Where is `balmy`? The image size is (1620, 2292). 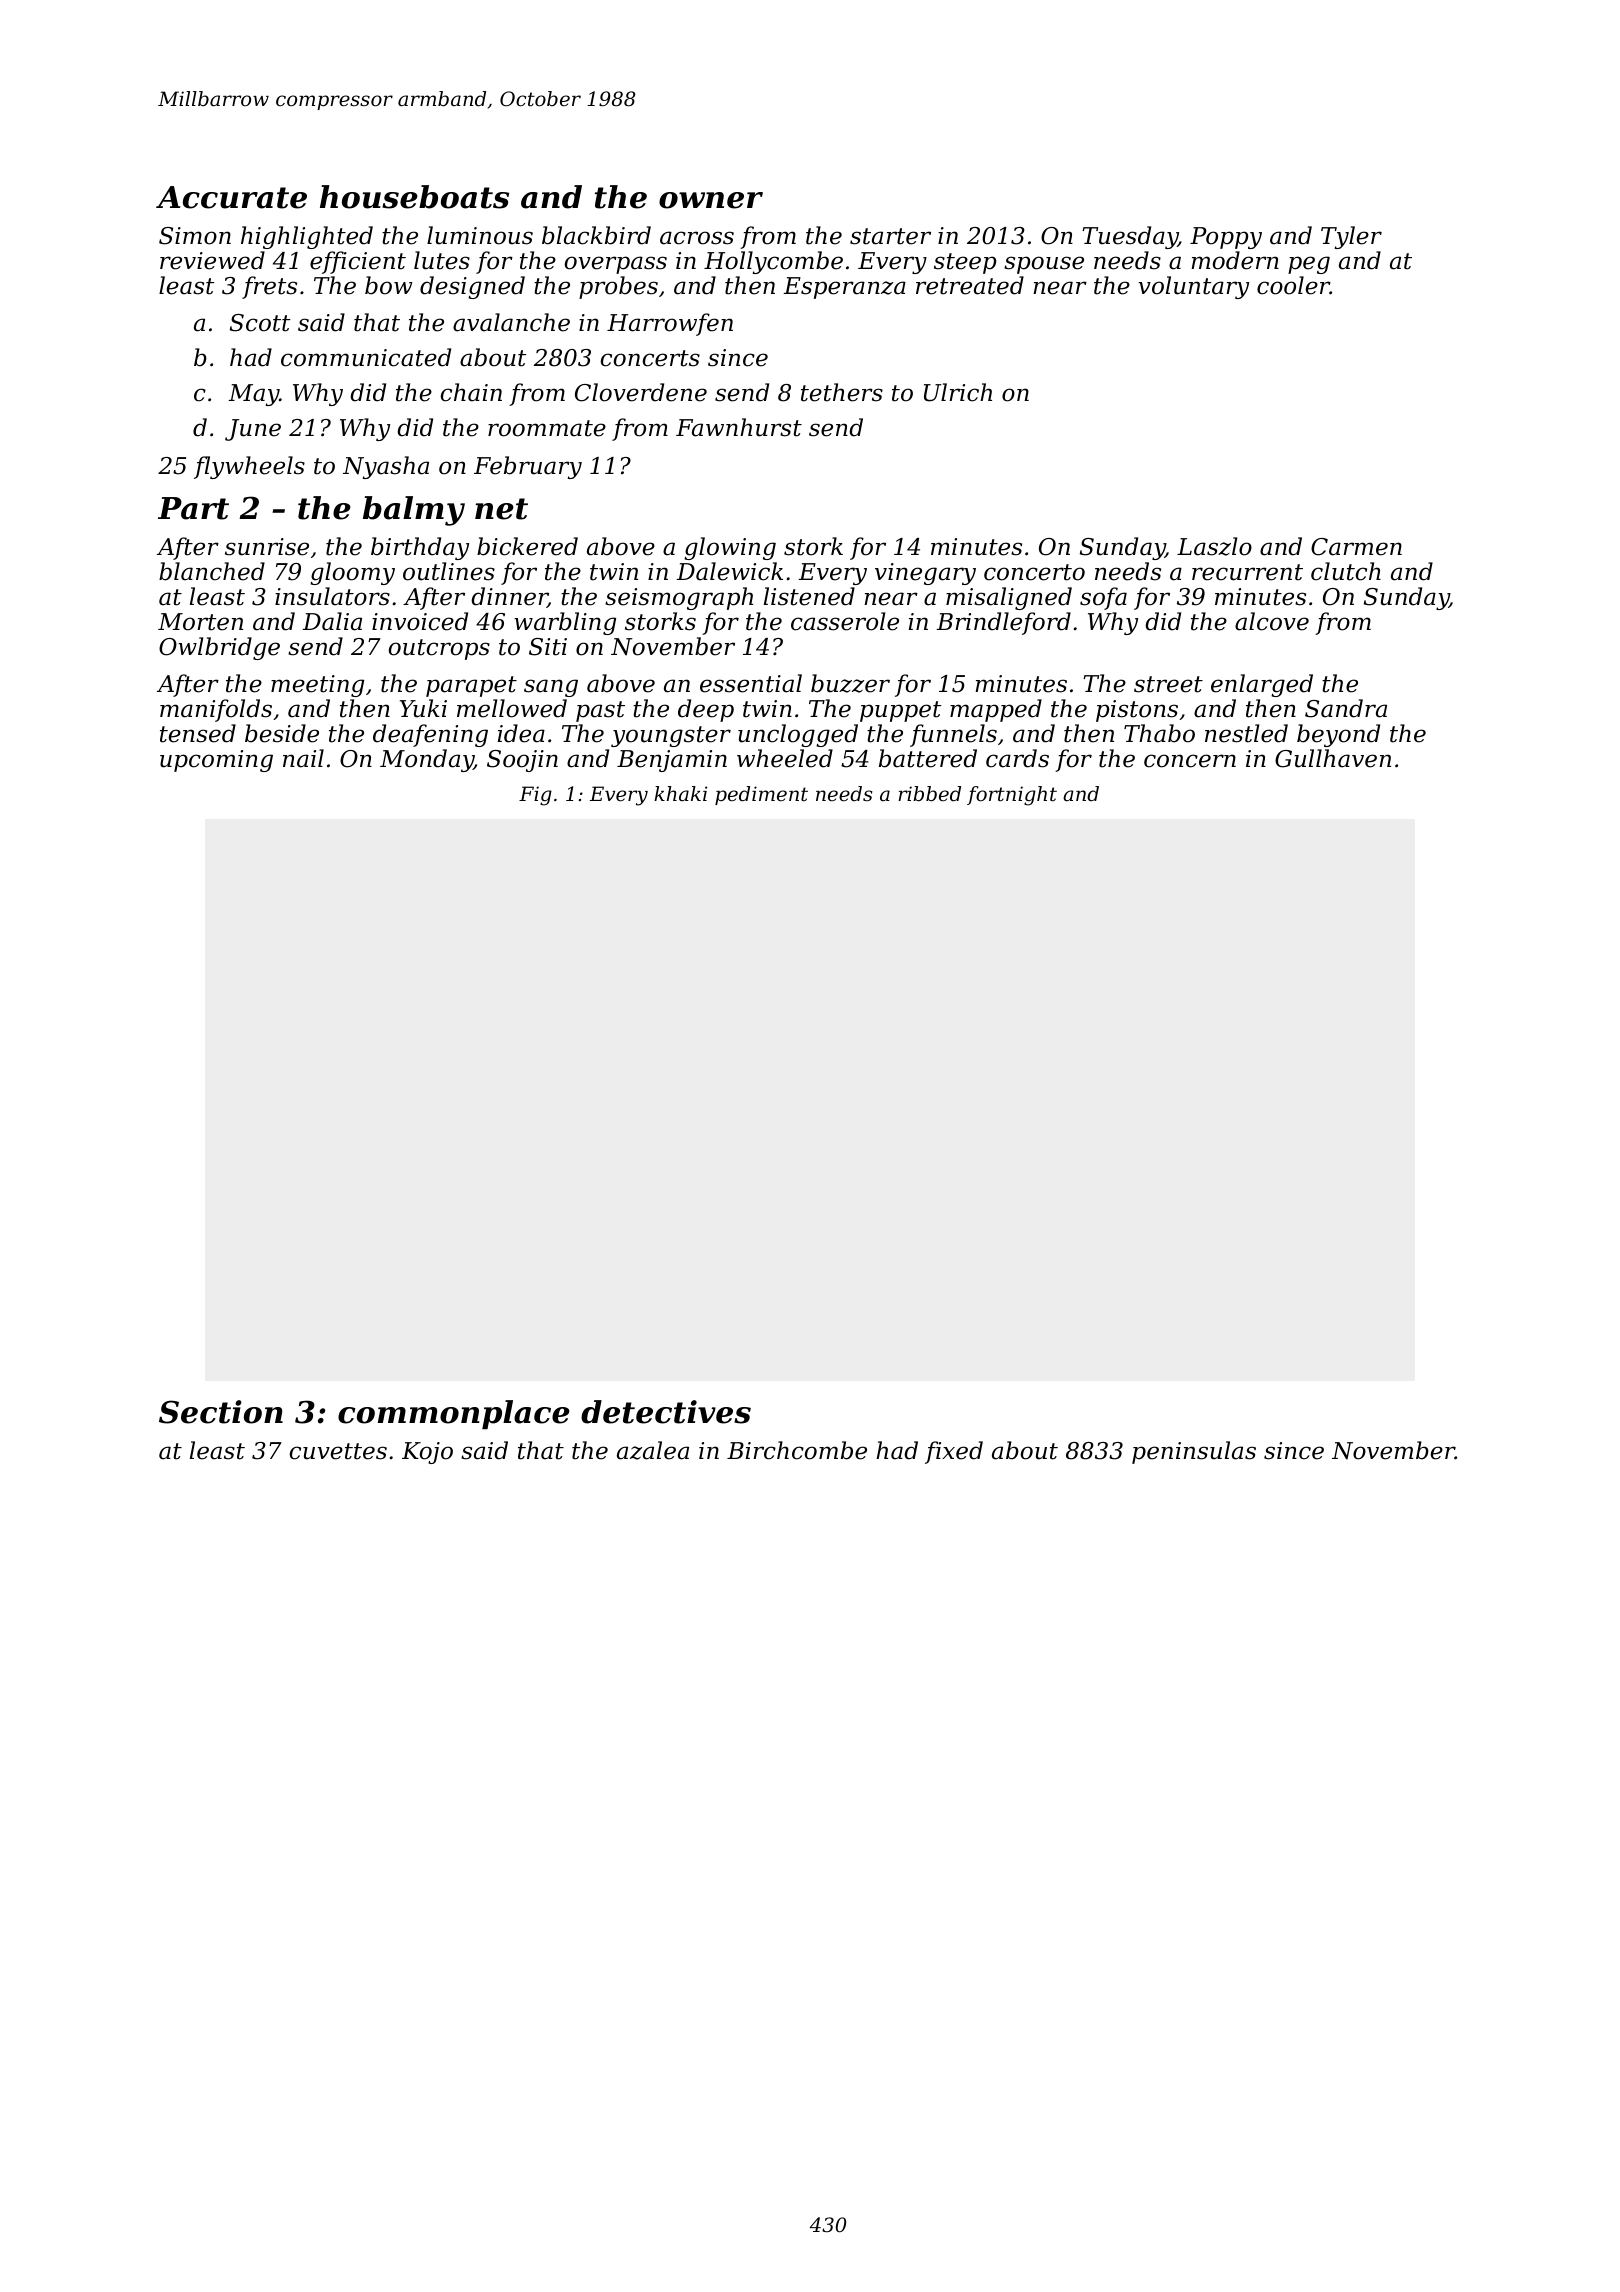 balmy is located at coordinates (414, 511).
